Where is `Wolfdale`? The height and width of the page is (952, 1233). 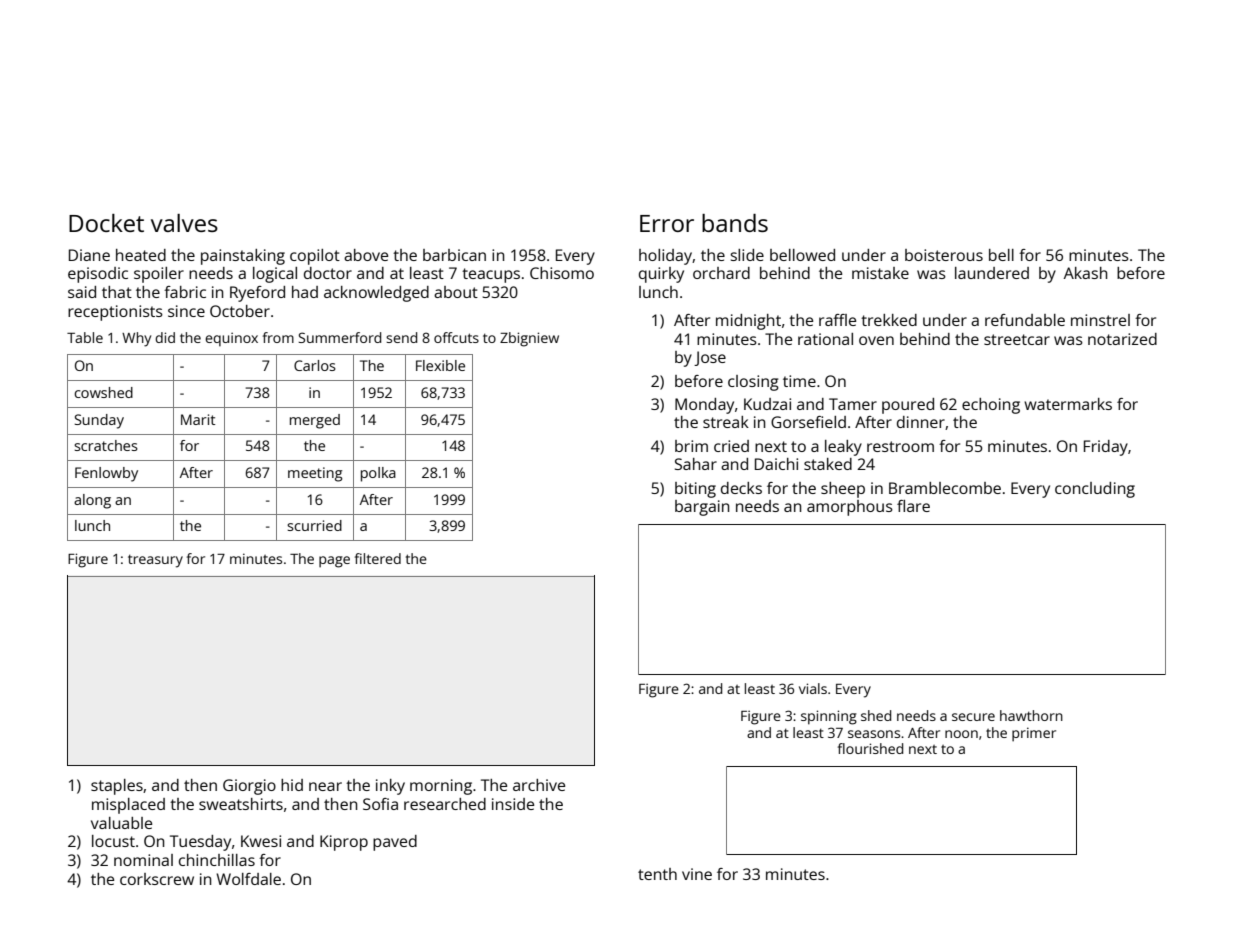
Wolfdale is located at coordinates (248, 879).
